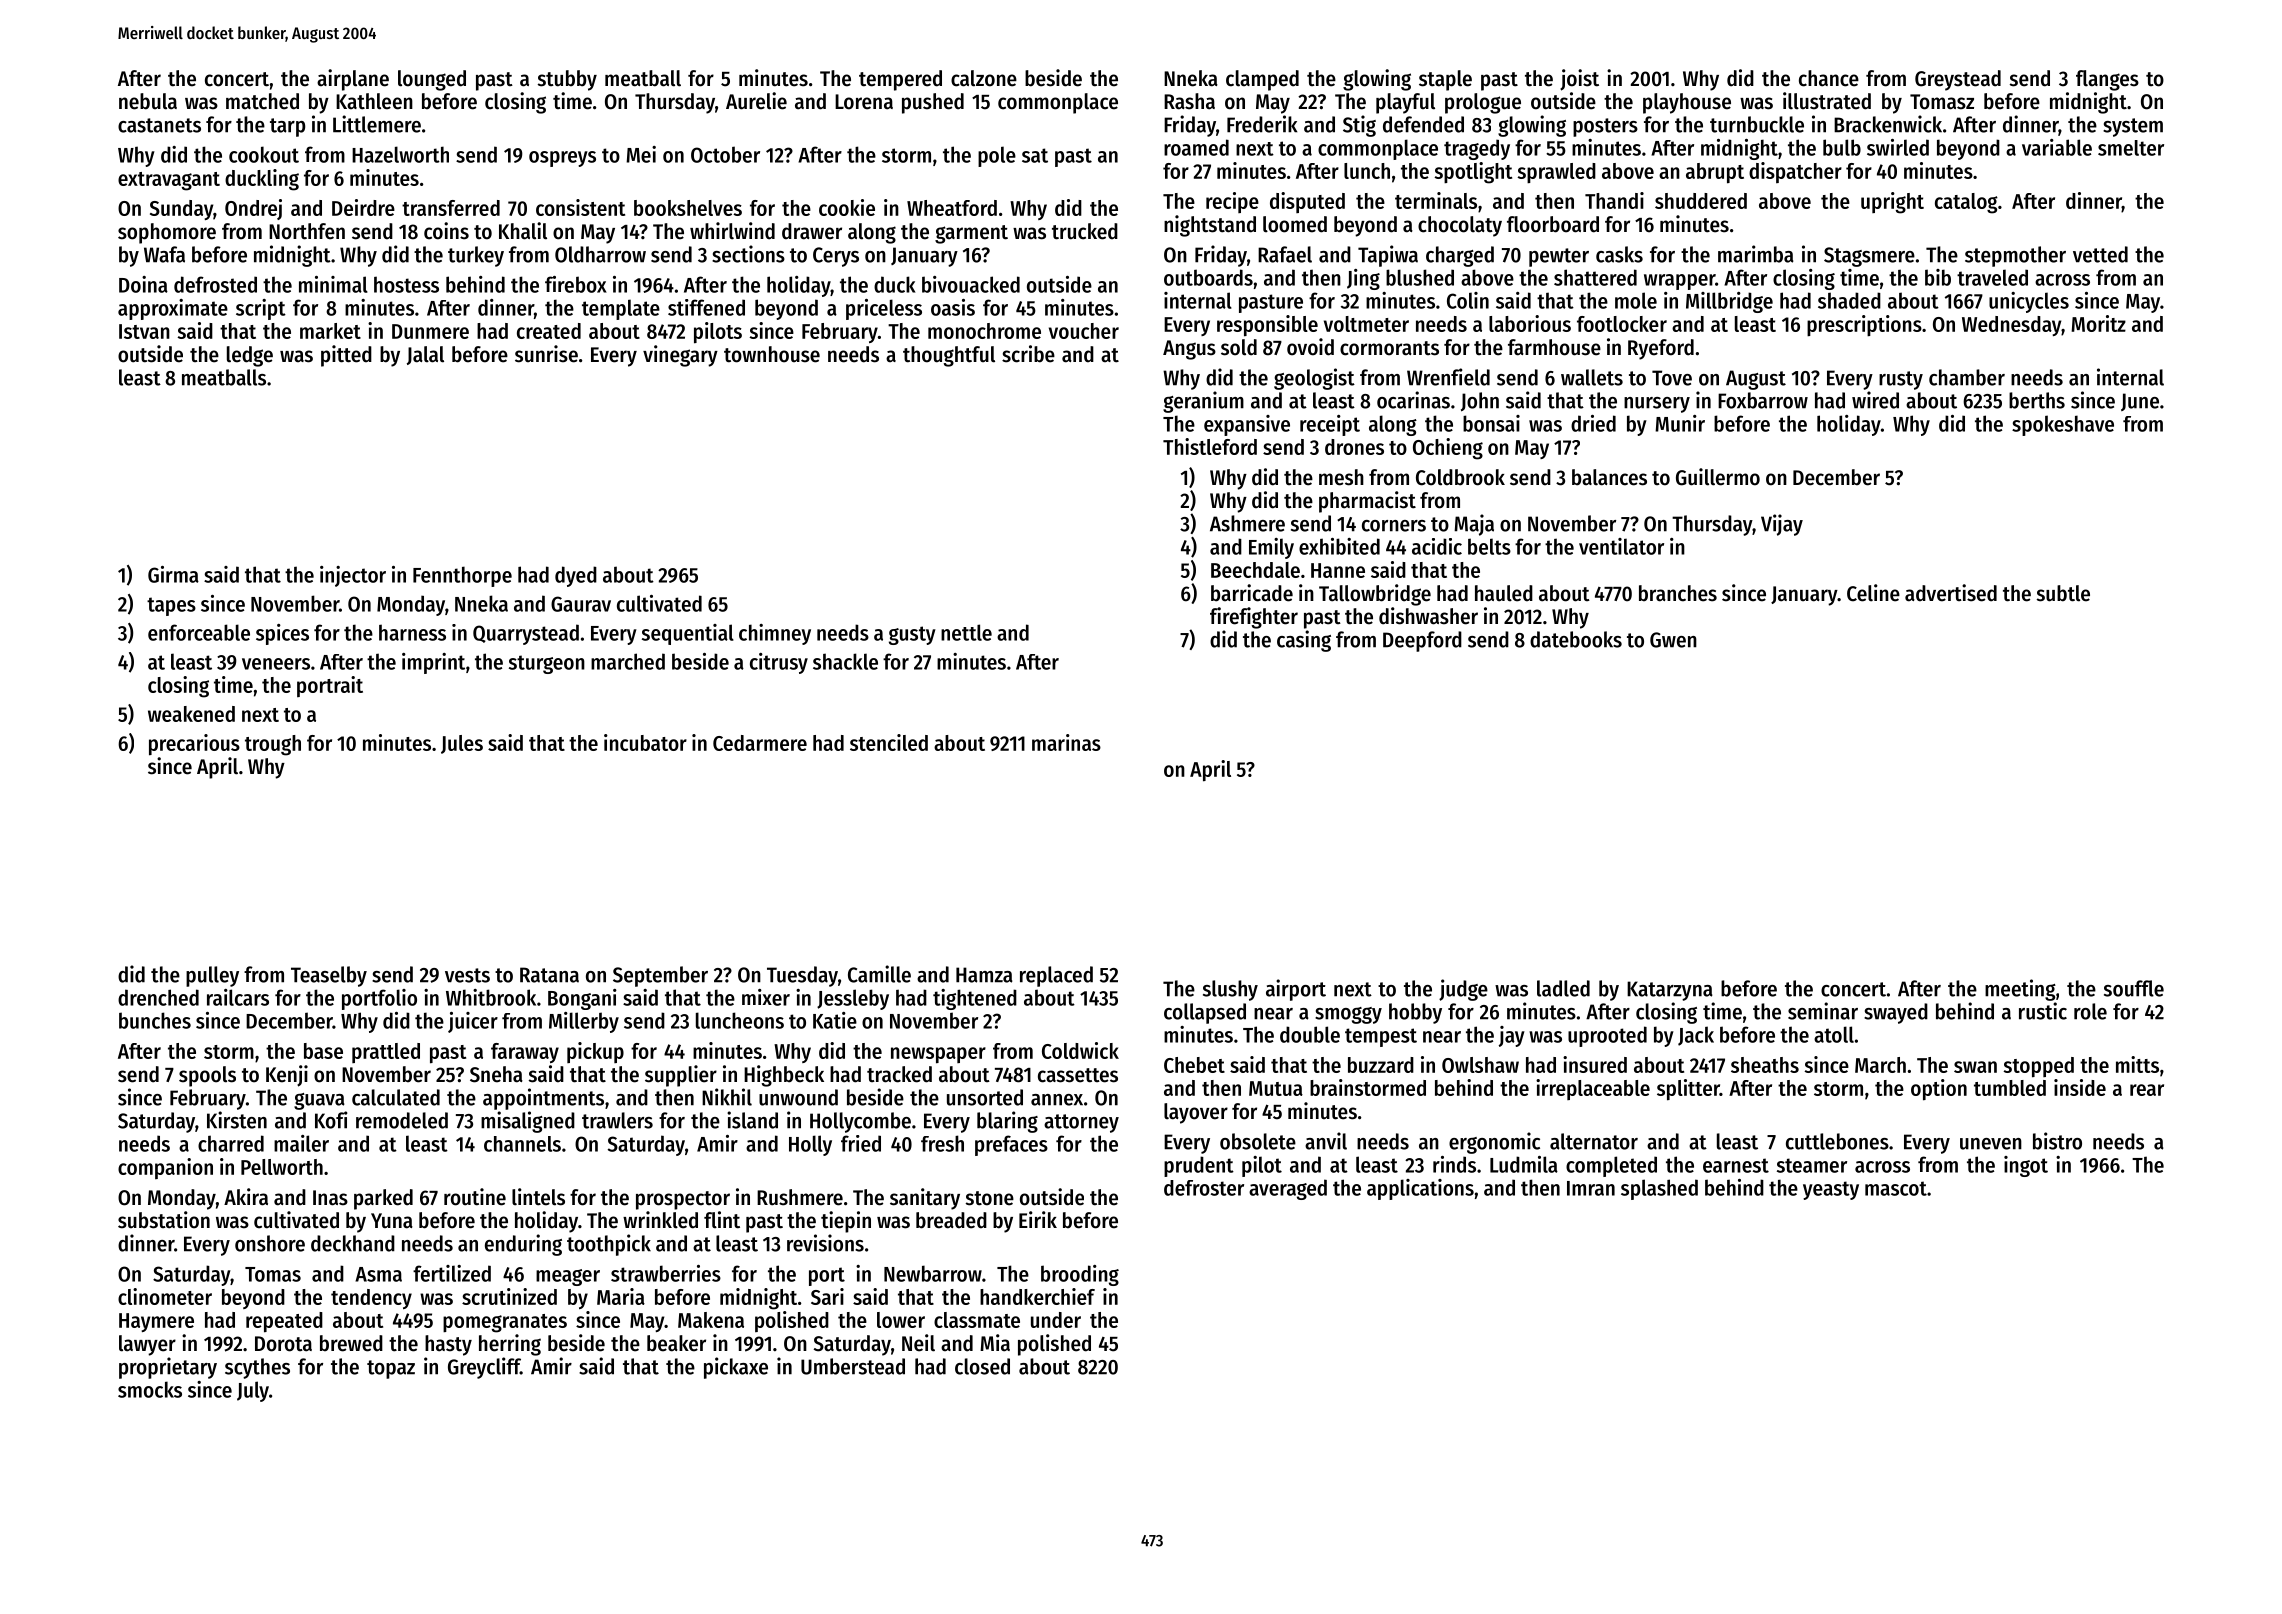 The height and width of the screenshot is (1614, 2282). I want to click on pulley, so click(212, 976).
